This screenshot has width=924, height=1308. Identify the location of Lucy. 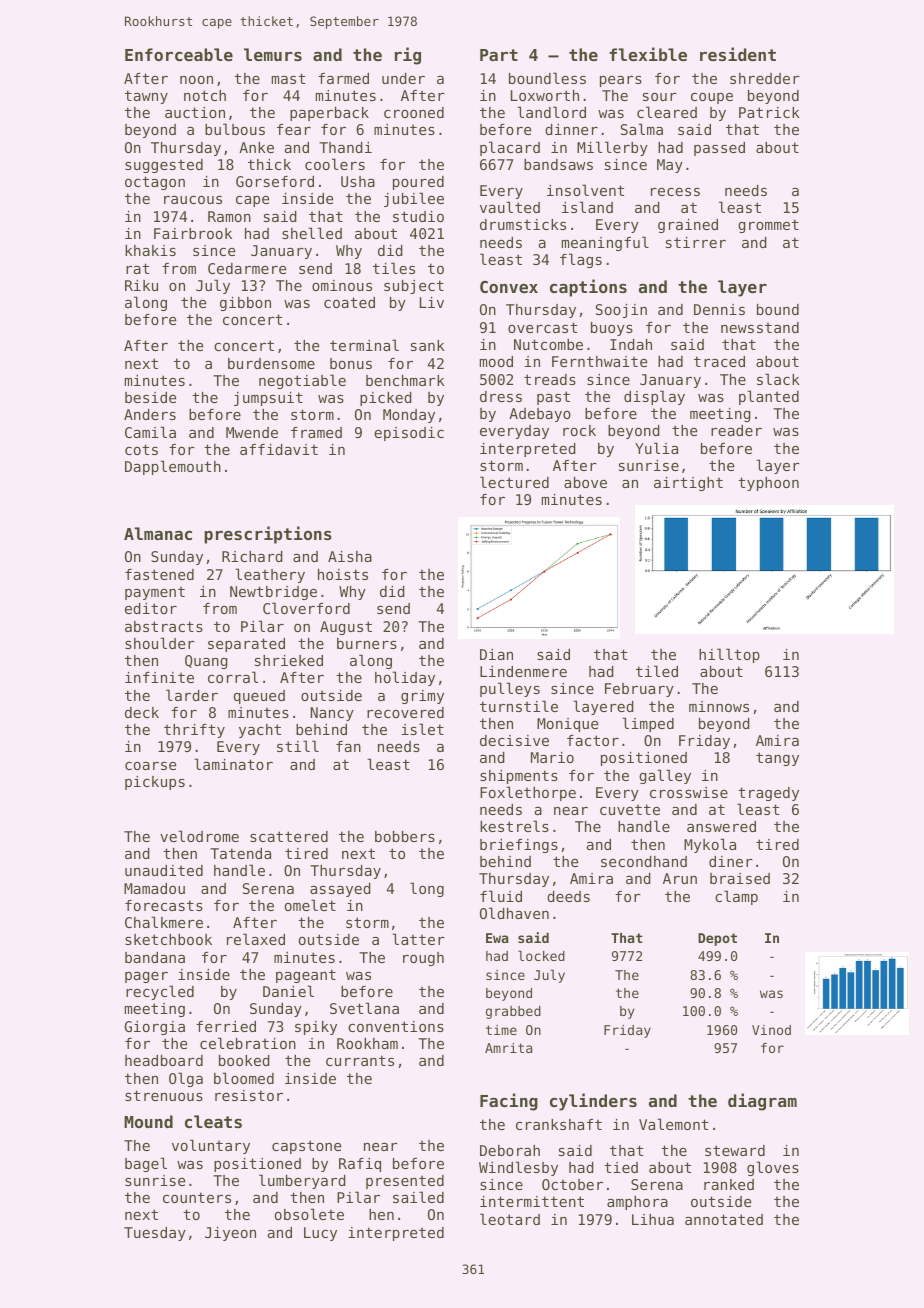
(320, 1234).
